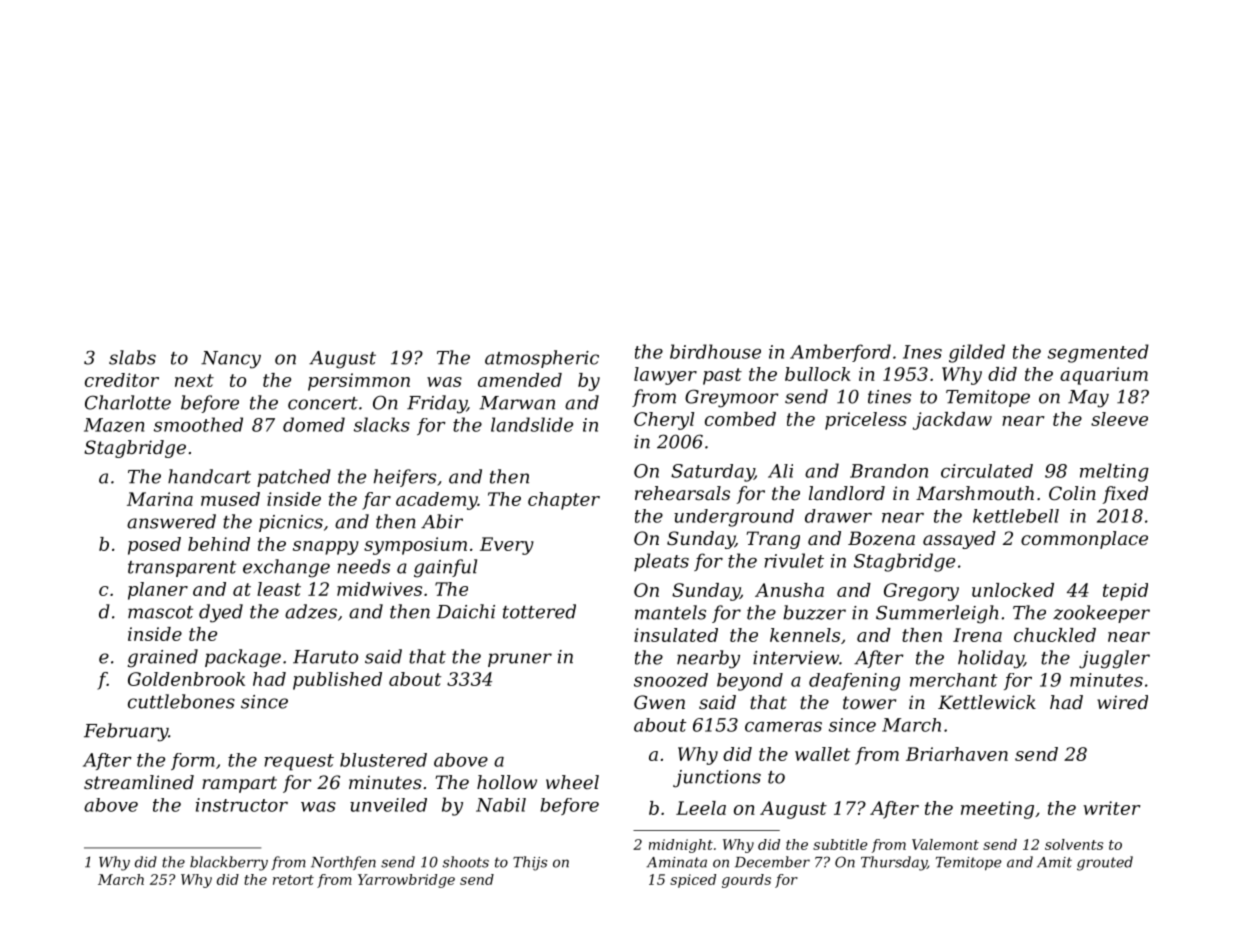 Image resolution: width=1233 pixels, height=952 pixels. What do you see at coordinates (139, 782) in the image?
I see `streamlined` at bounding box center [139, 782].
